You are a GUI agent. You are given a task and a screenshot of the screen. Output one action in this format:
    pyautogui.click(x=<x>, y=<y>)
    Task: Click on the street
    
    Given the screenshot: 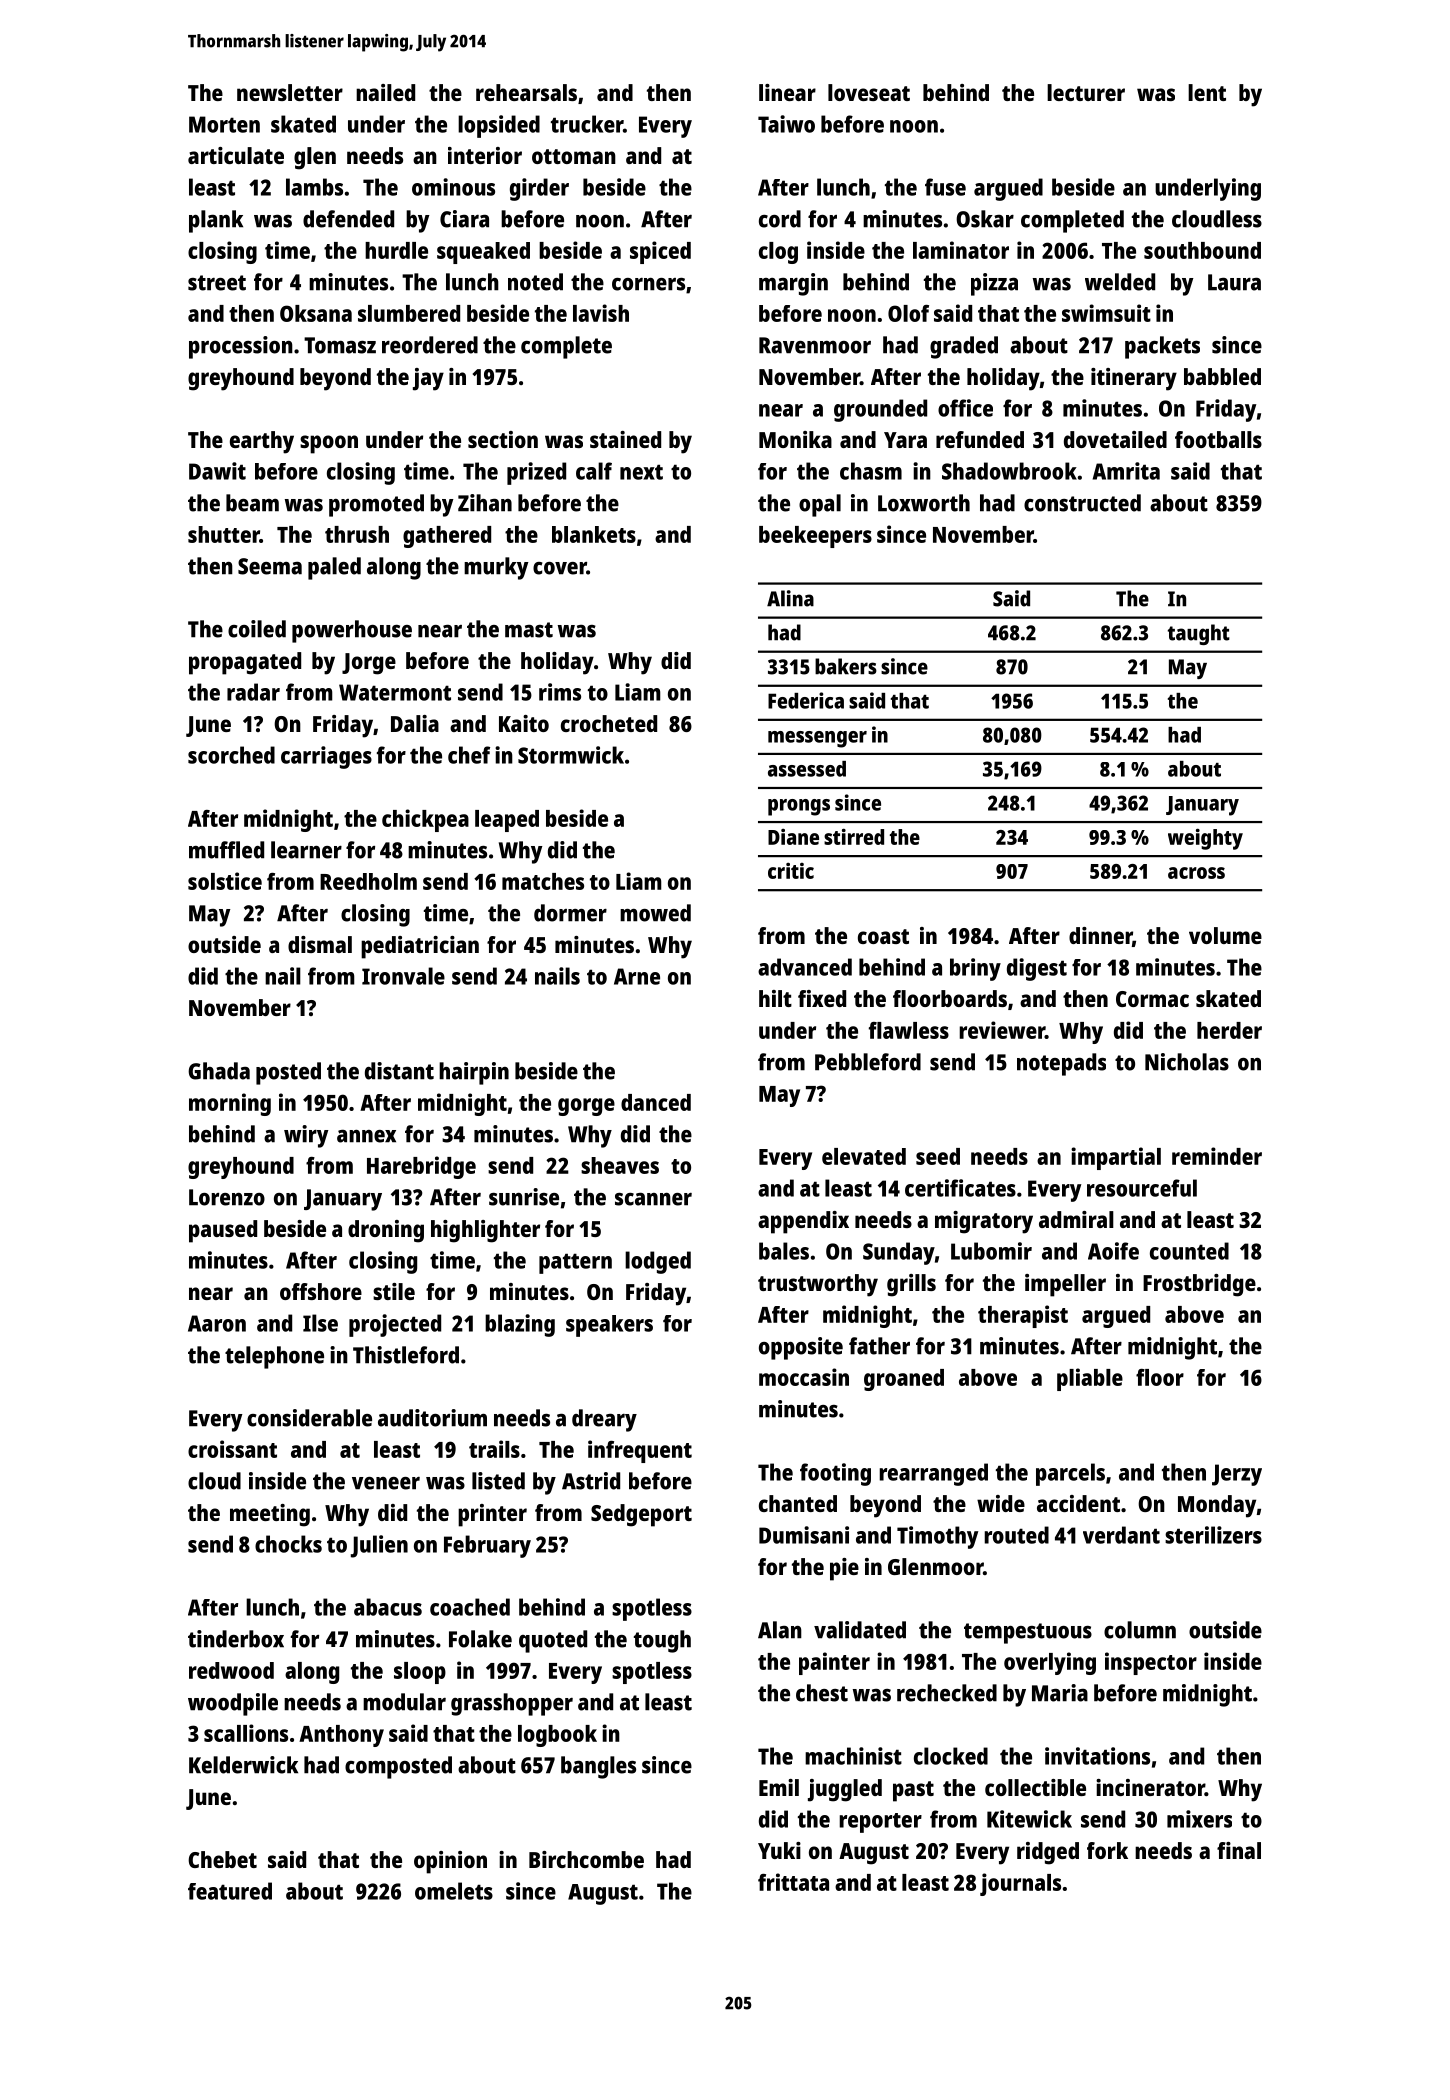 What is the action you would take?
    pyautogui.click(x=217, y=283)
